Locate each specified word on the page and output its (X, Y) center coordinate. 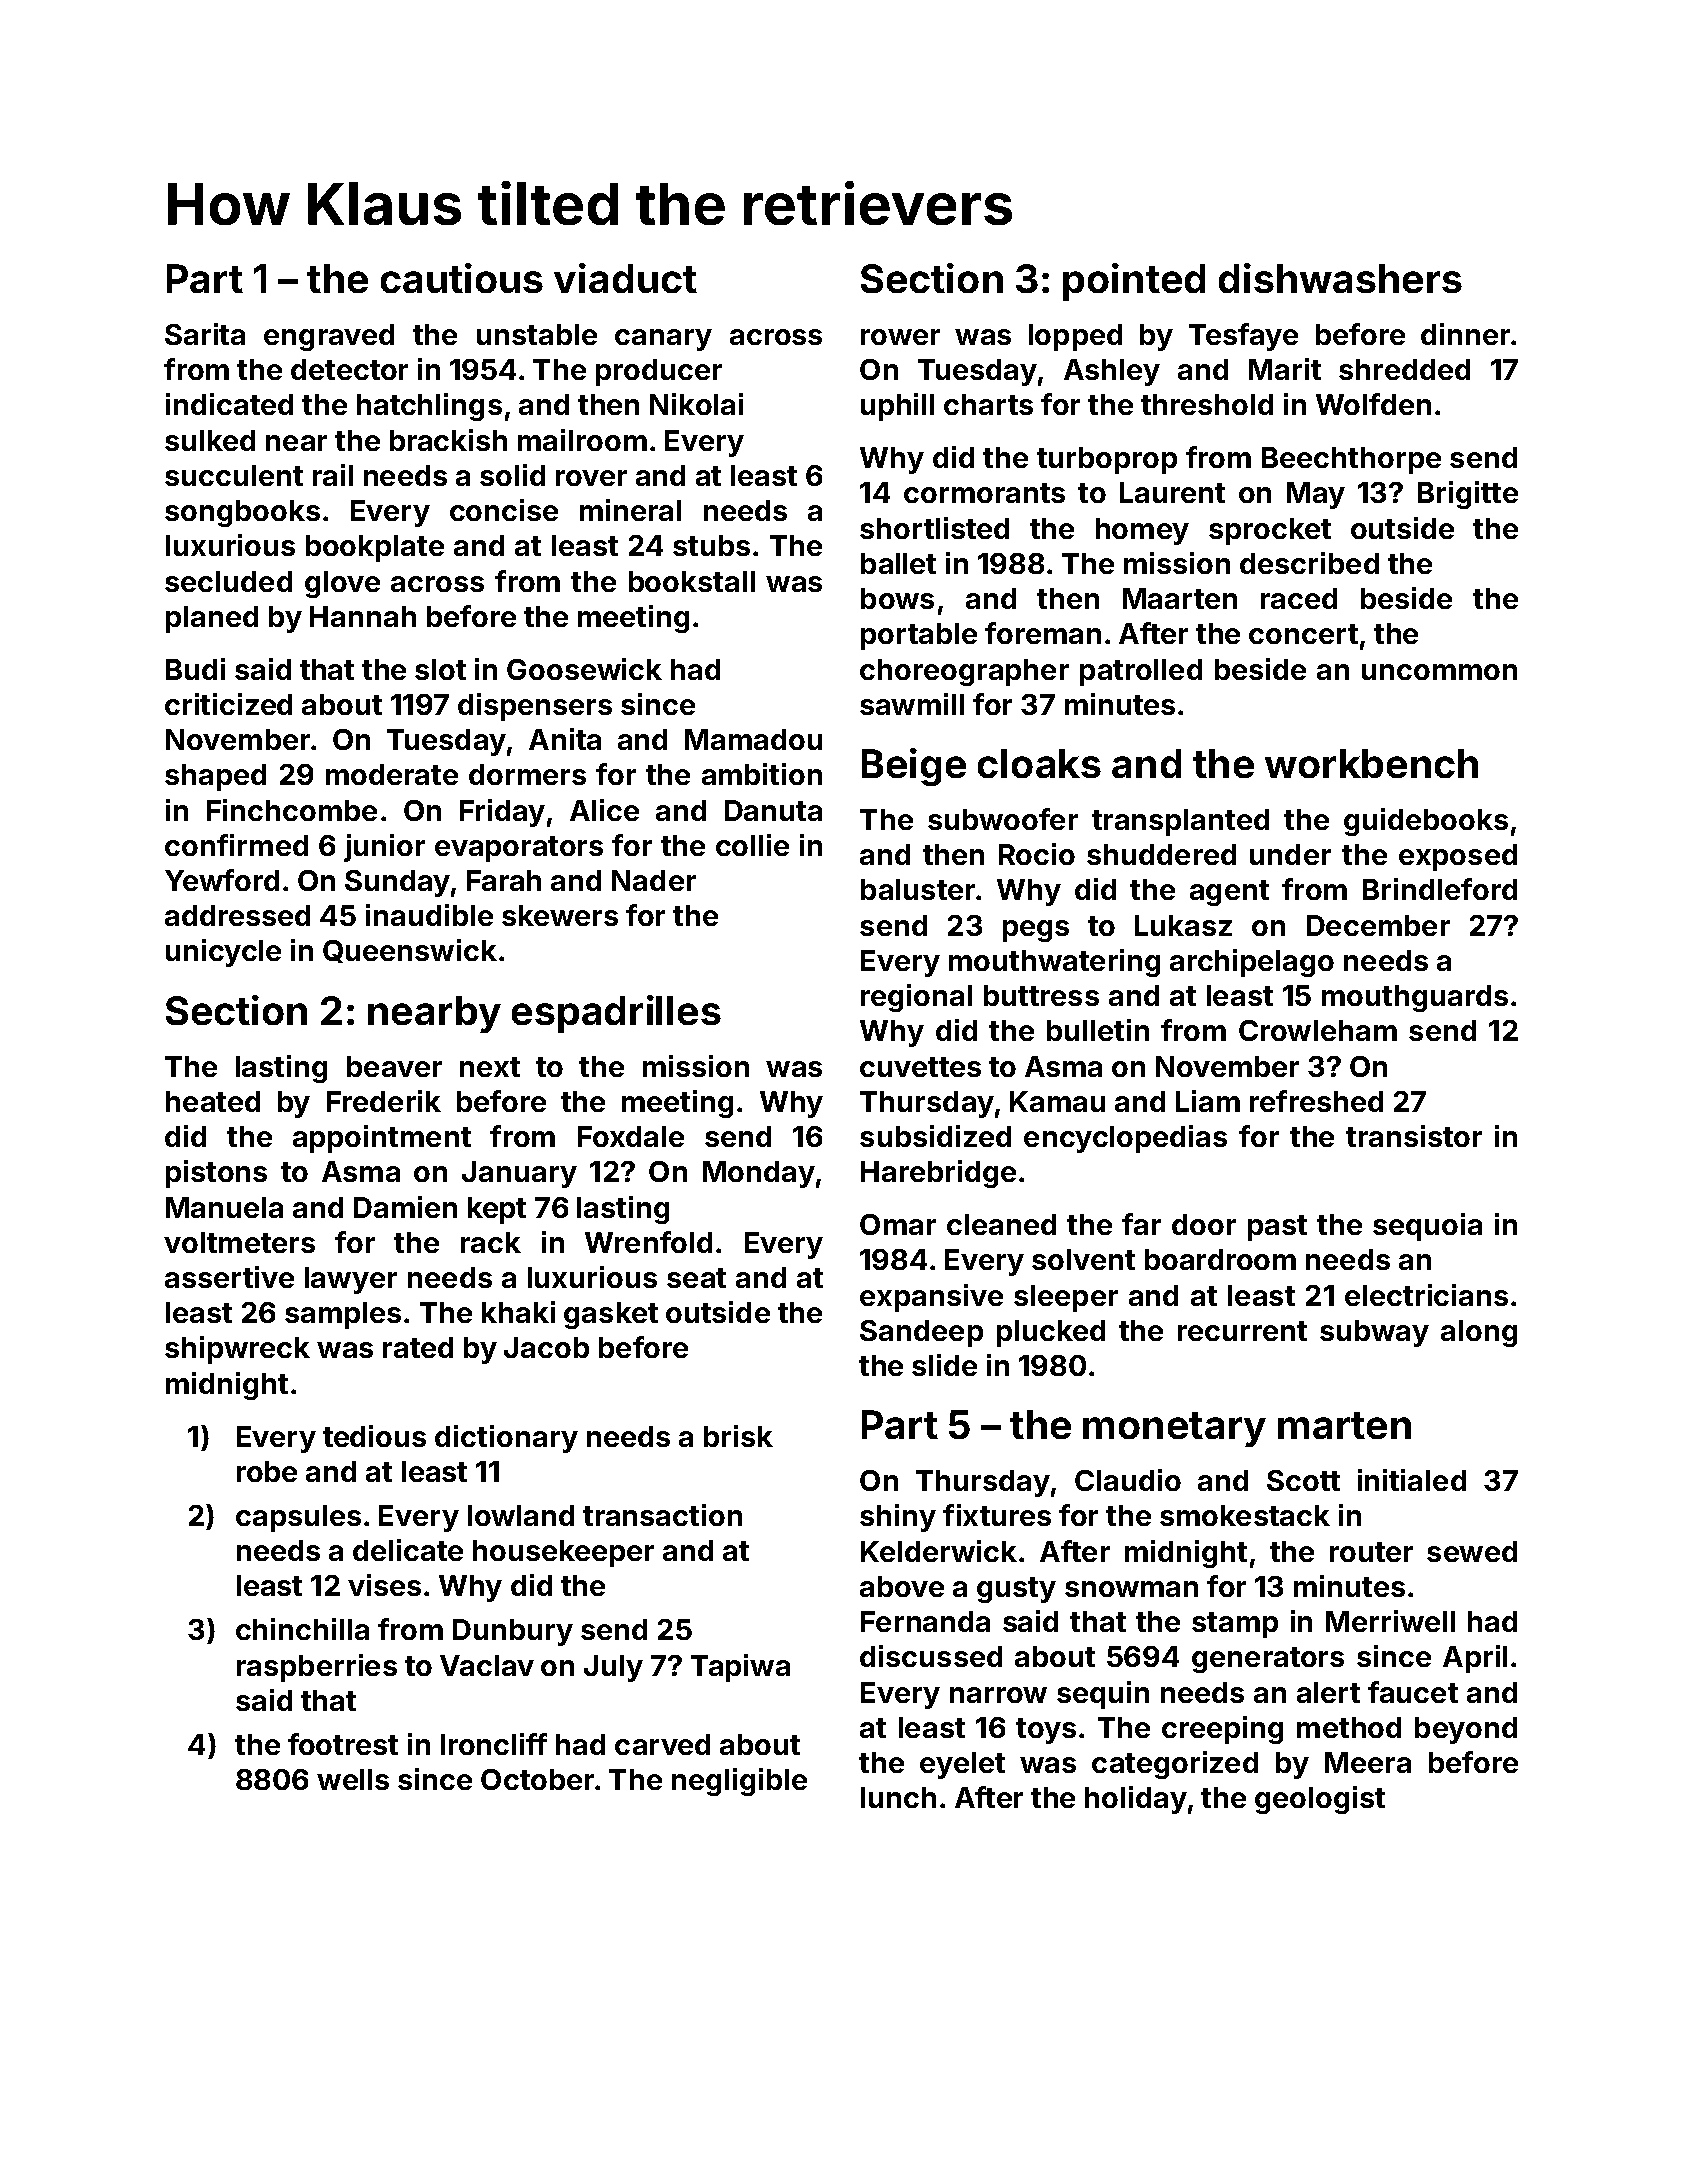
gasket (611, 1315)
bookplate (375, 548)
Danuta (773, 810)
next (490, 1067)
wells (353, 1779)
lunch (898, 1797)
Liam (1208, 1101)
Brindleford (1440, 889)
